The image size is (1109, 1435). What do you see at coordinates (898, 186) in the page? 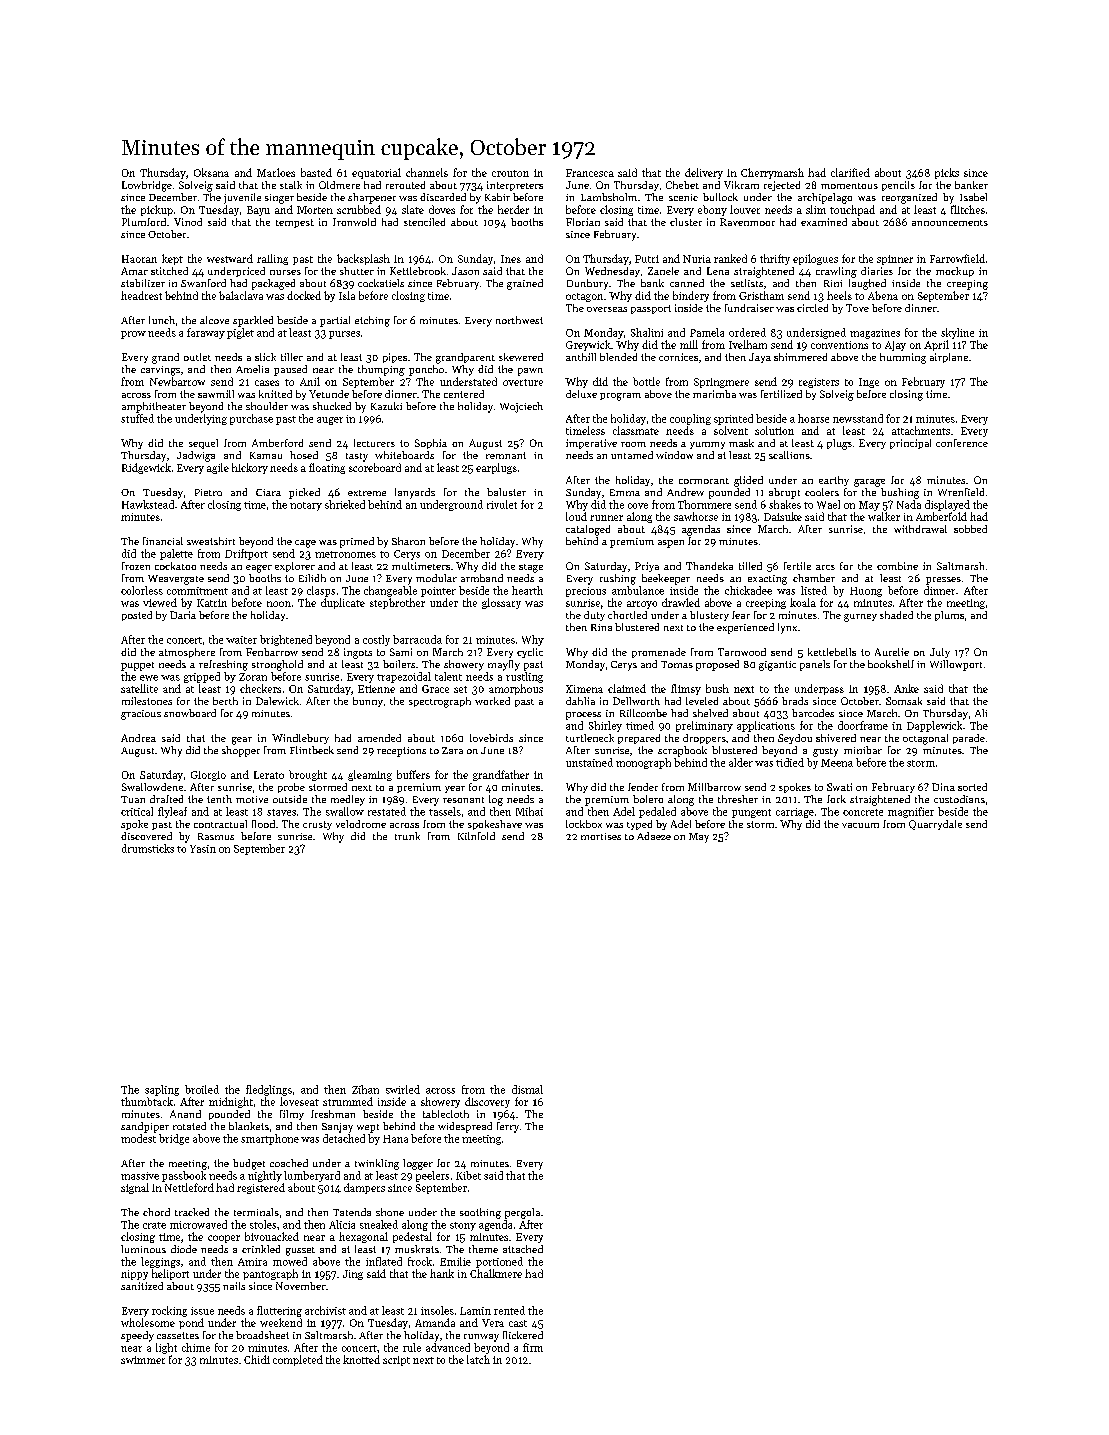
I see `pencils` at bounding box center [898, 186].
